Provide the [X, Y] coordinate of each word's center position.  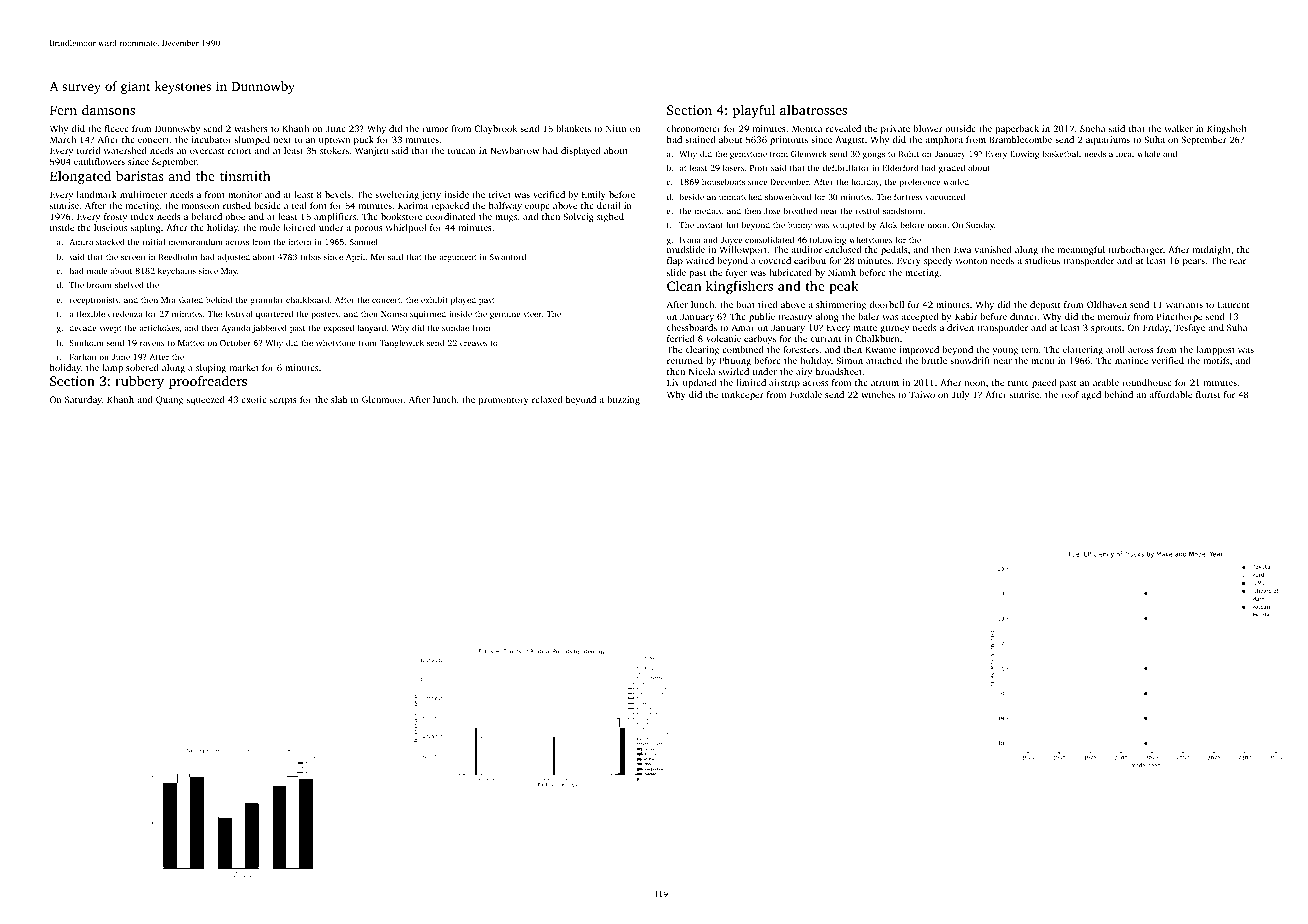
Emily [594, 195]
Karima [413, 205]
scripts [283, 400]
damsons [108, 109]
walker [1178, 128]
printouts [789, 140]
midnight [1212, 250]
